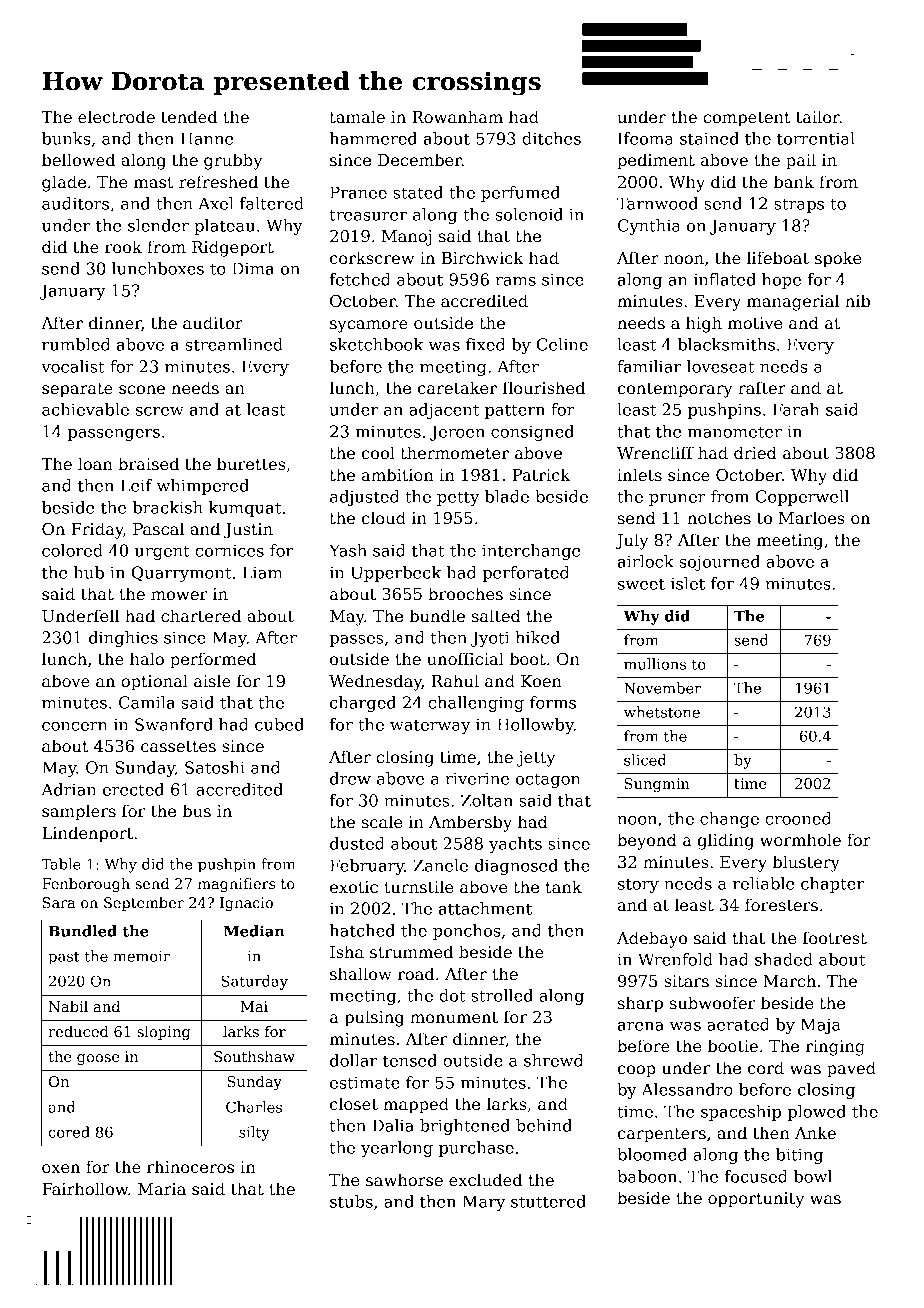  I want to click on tended, so click(189, 117).
